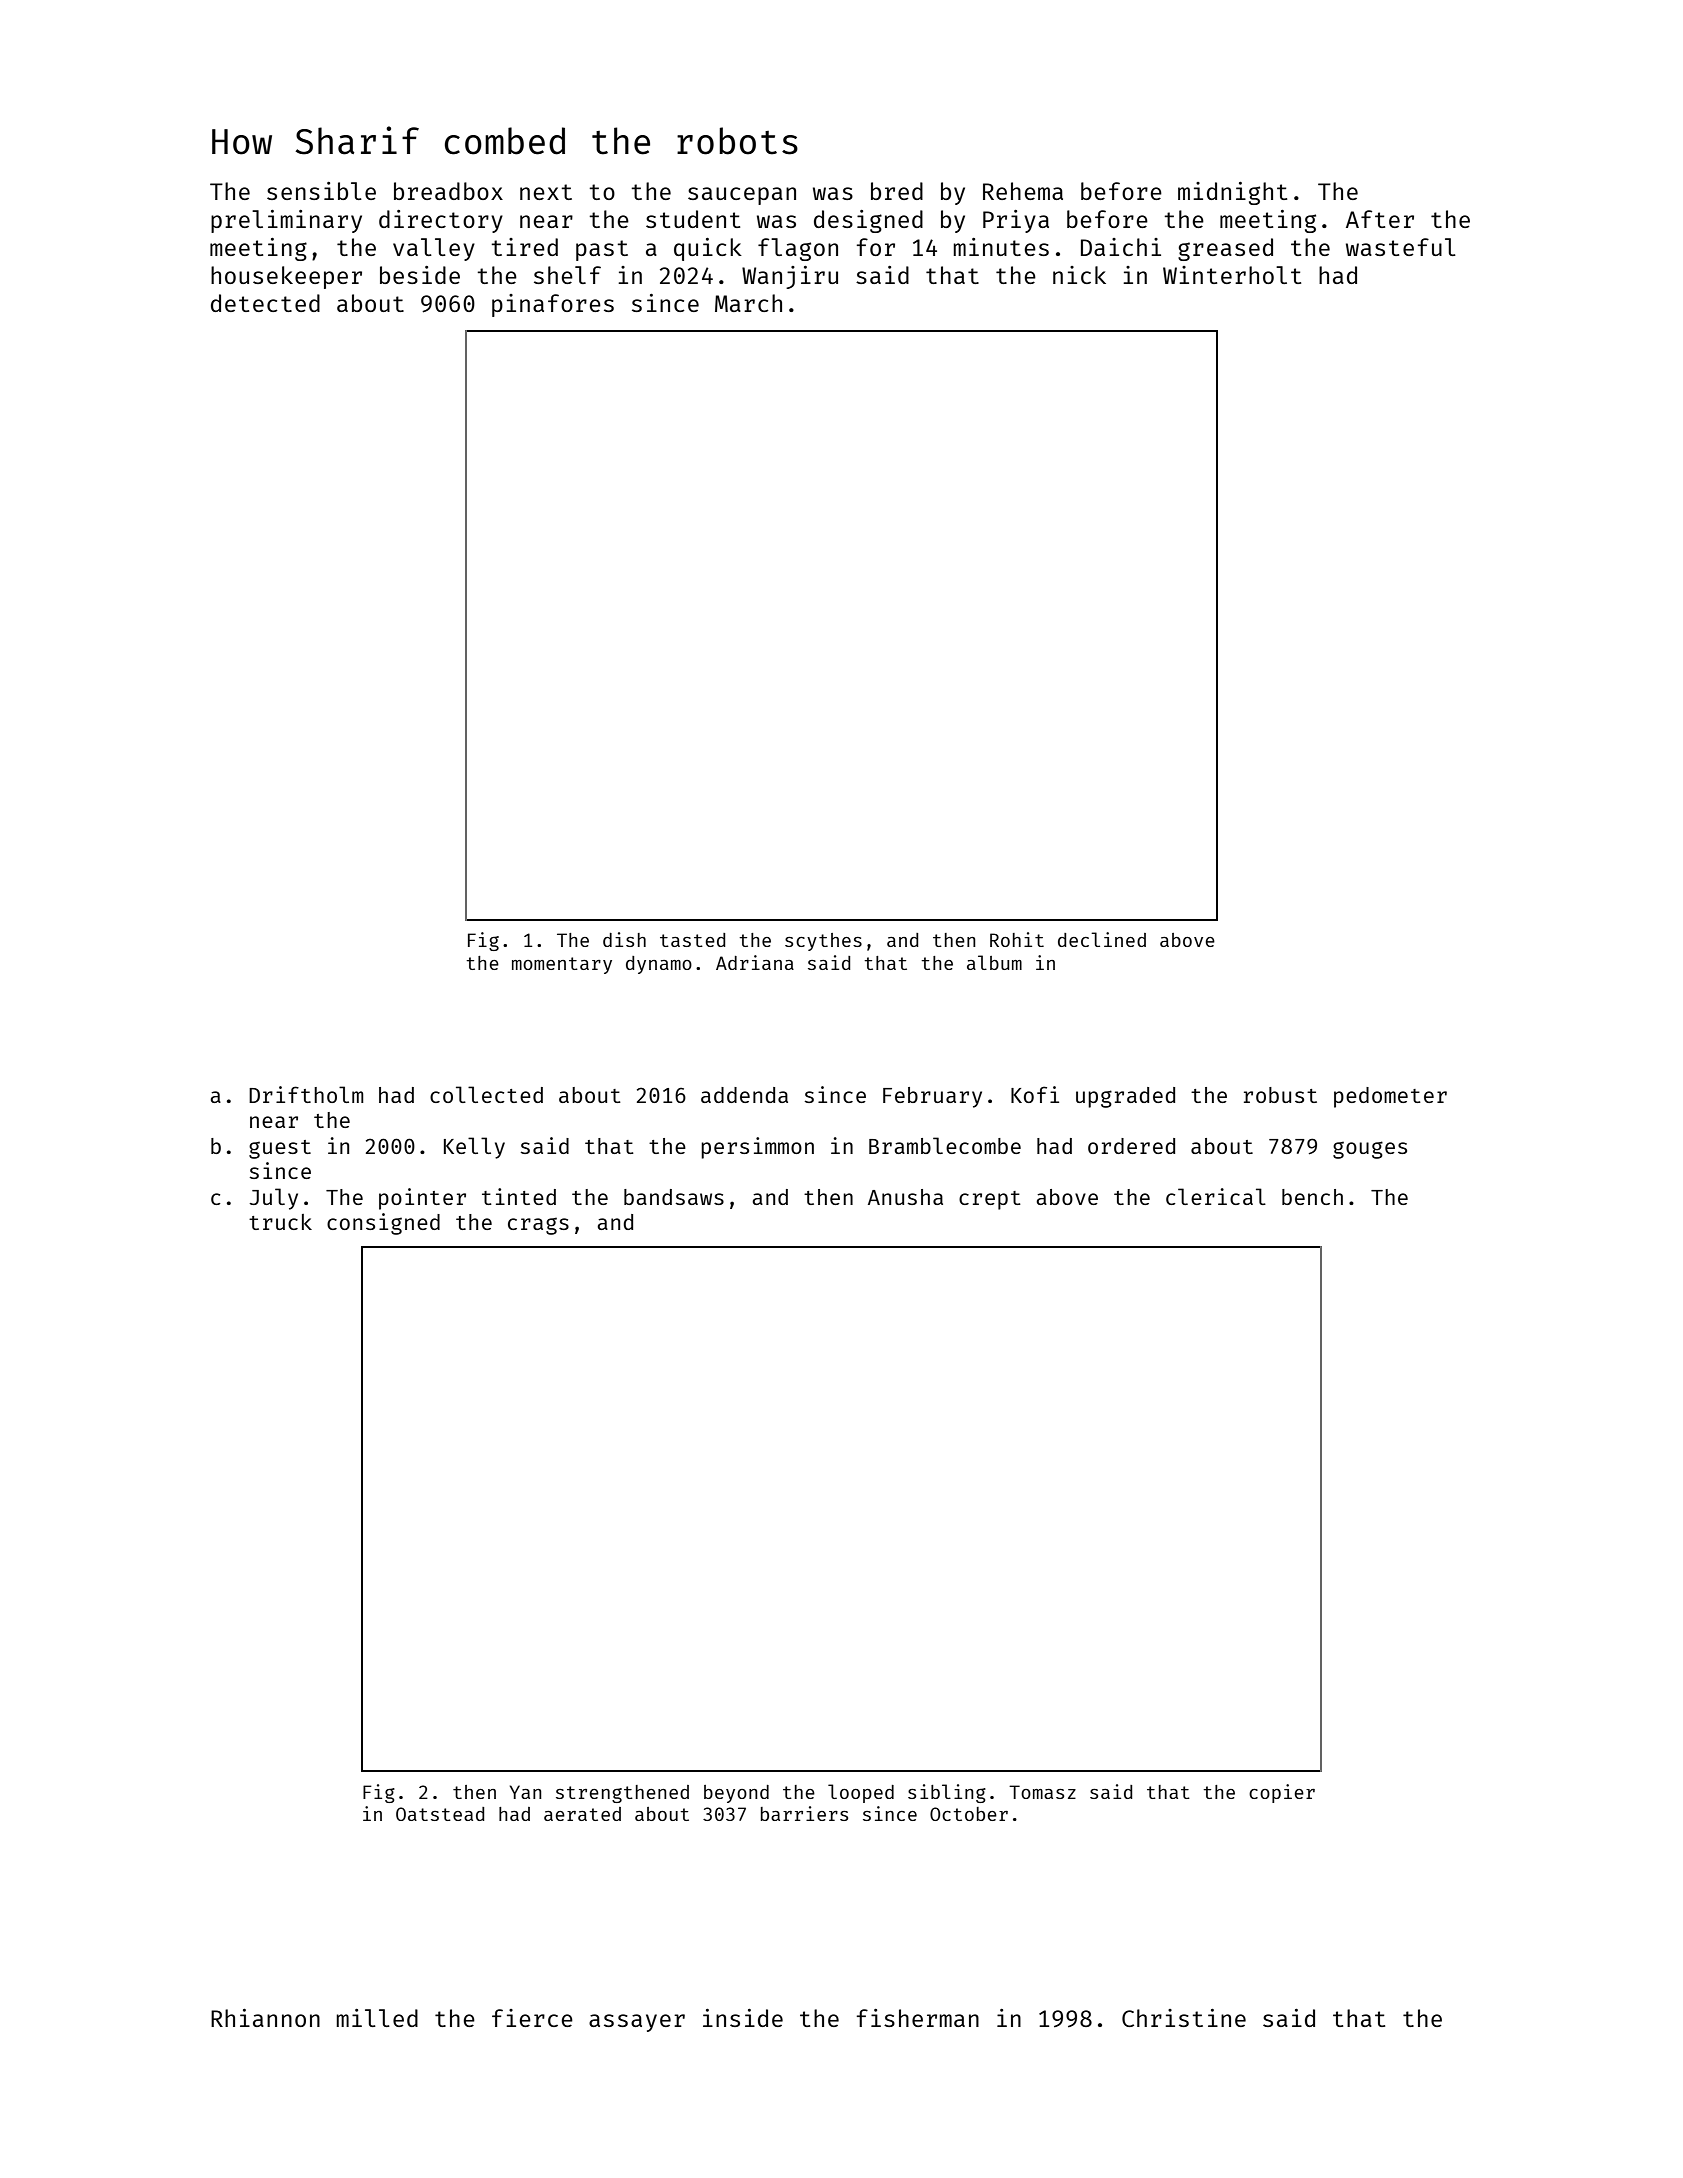 The image size is (1683, 2178). I want to click on declined, so click(1102, 939).
